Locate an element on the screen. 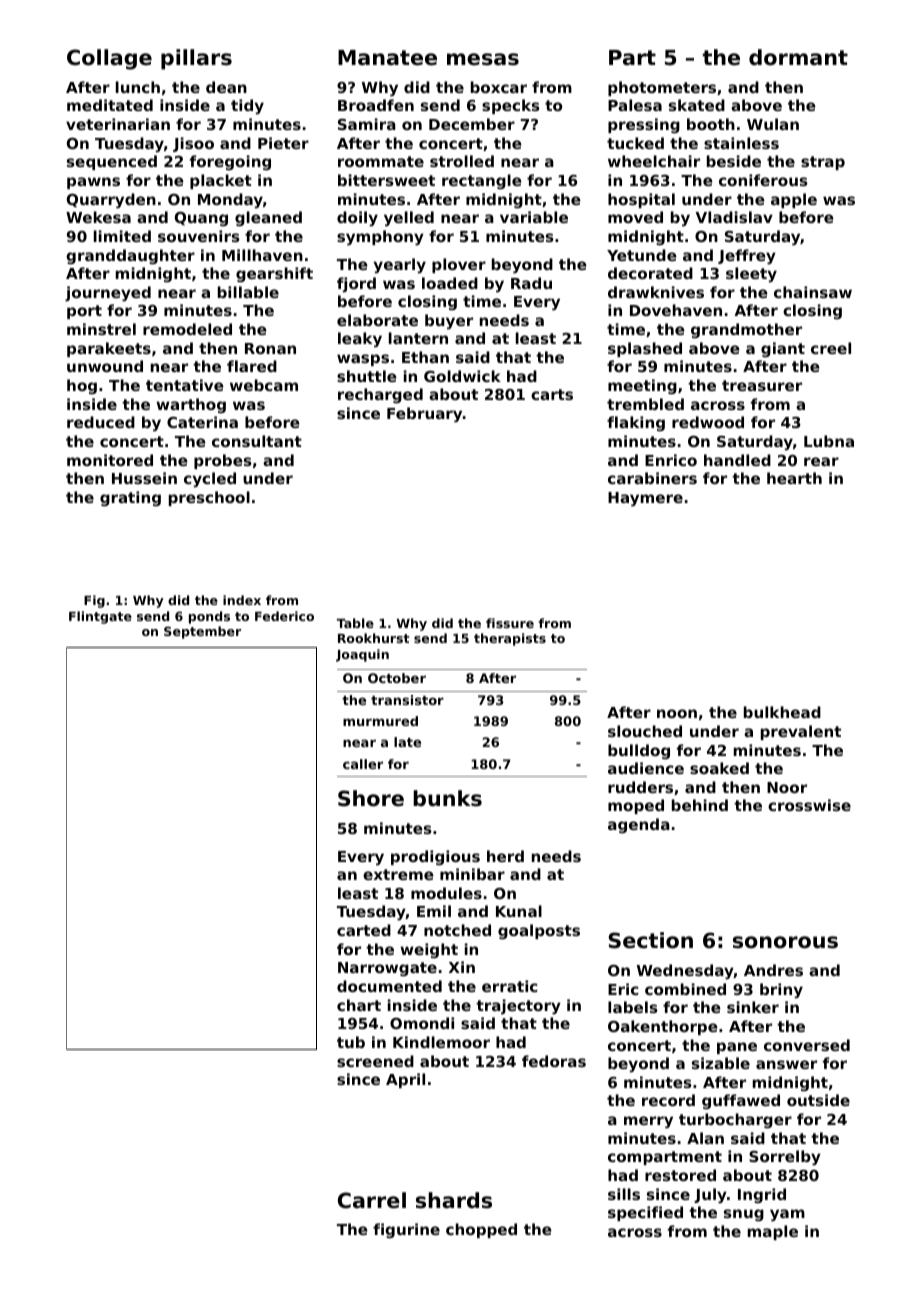  answer is located at coordinates (786, 1064).
